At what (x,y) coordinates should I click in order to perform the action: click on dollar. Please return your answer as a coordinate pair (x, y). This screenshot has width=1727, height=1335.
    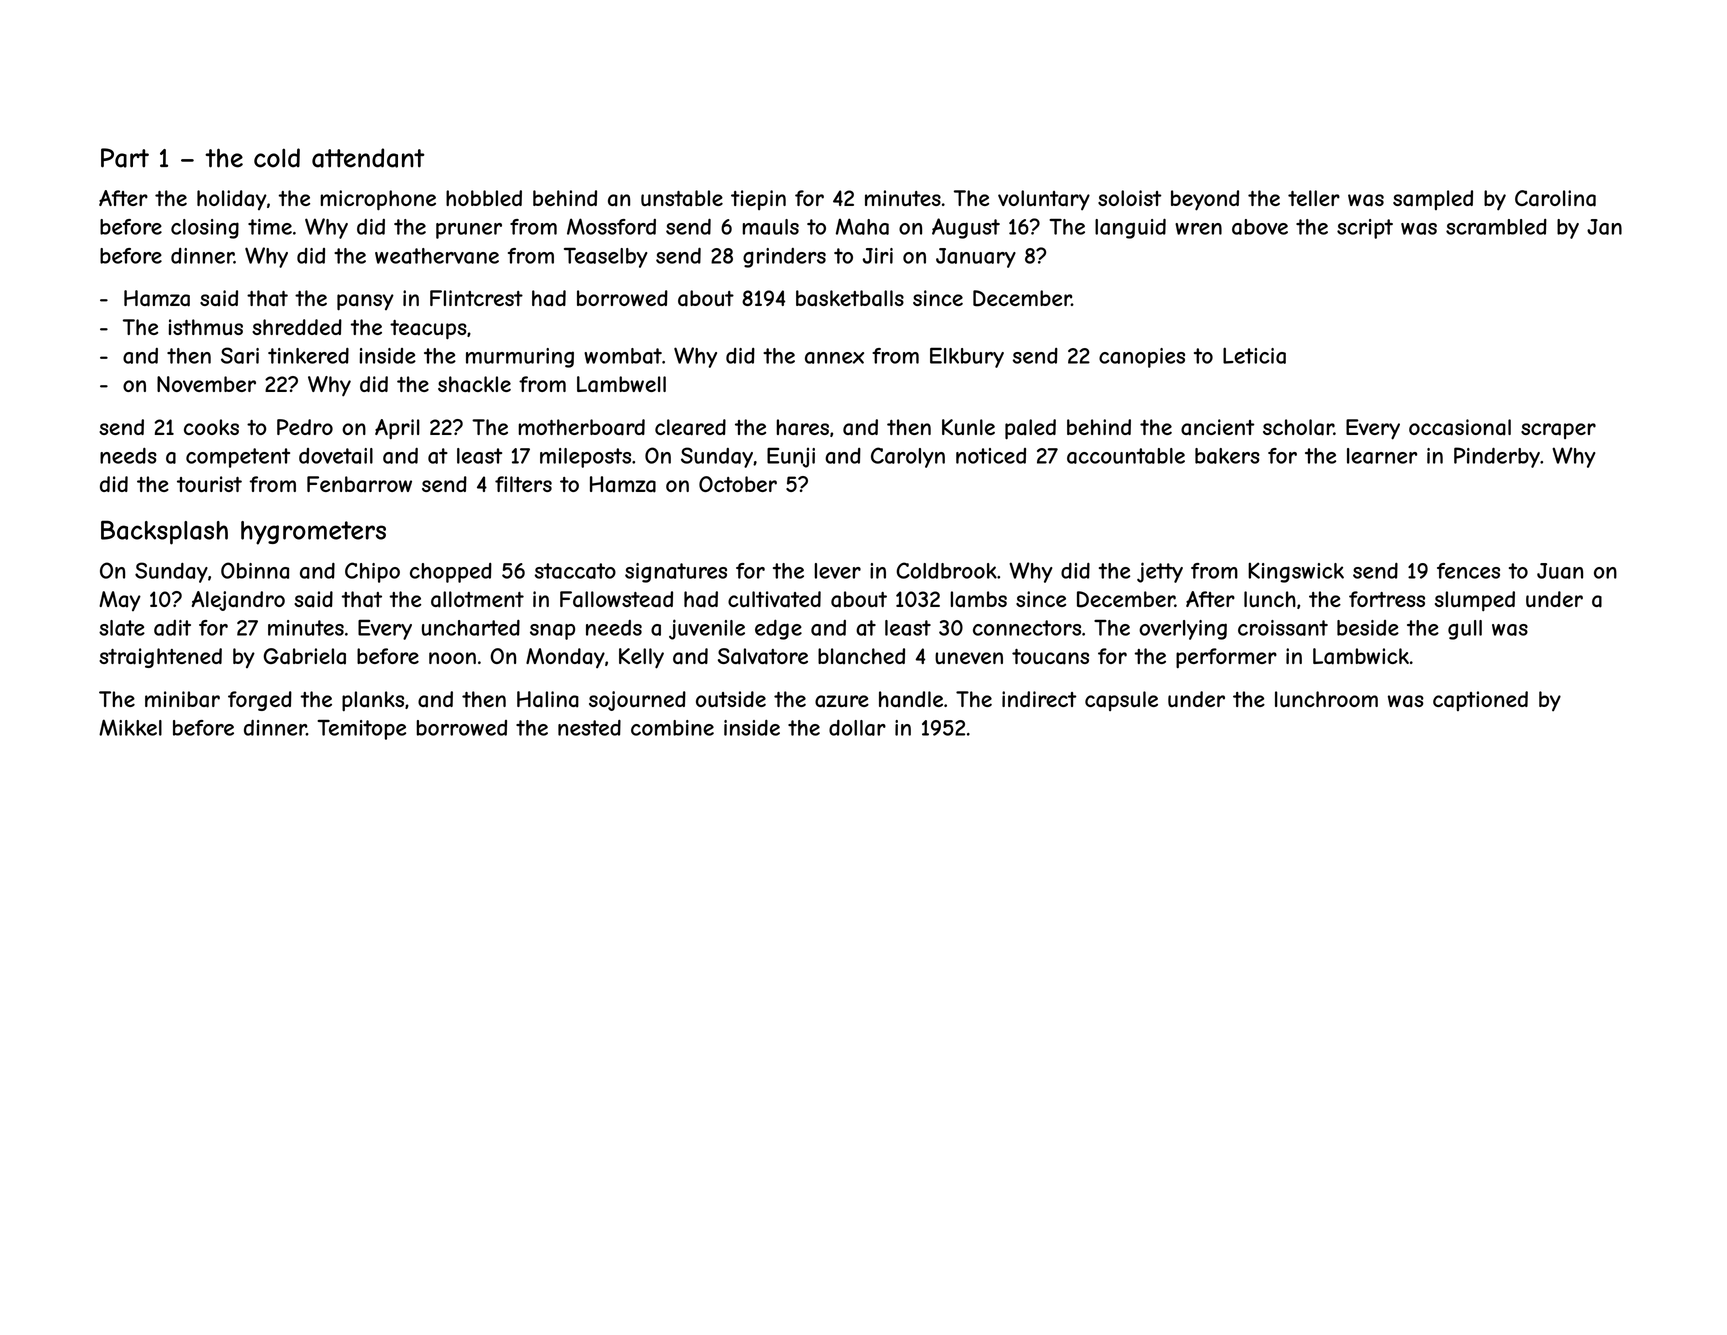
    Looking at the image, I should click on (857, 728).
